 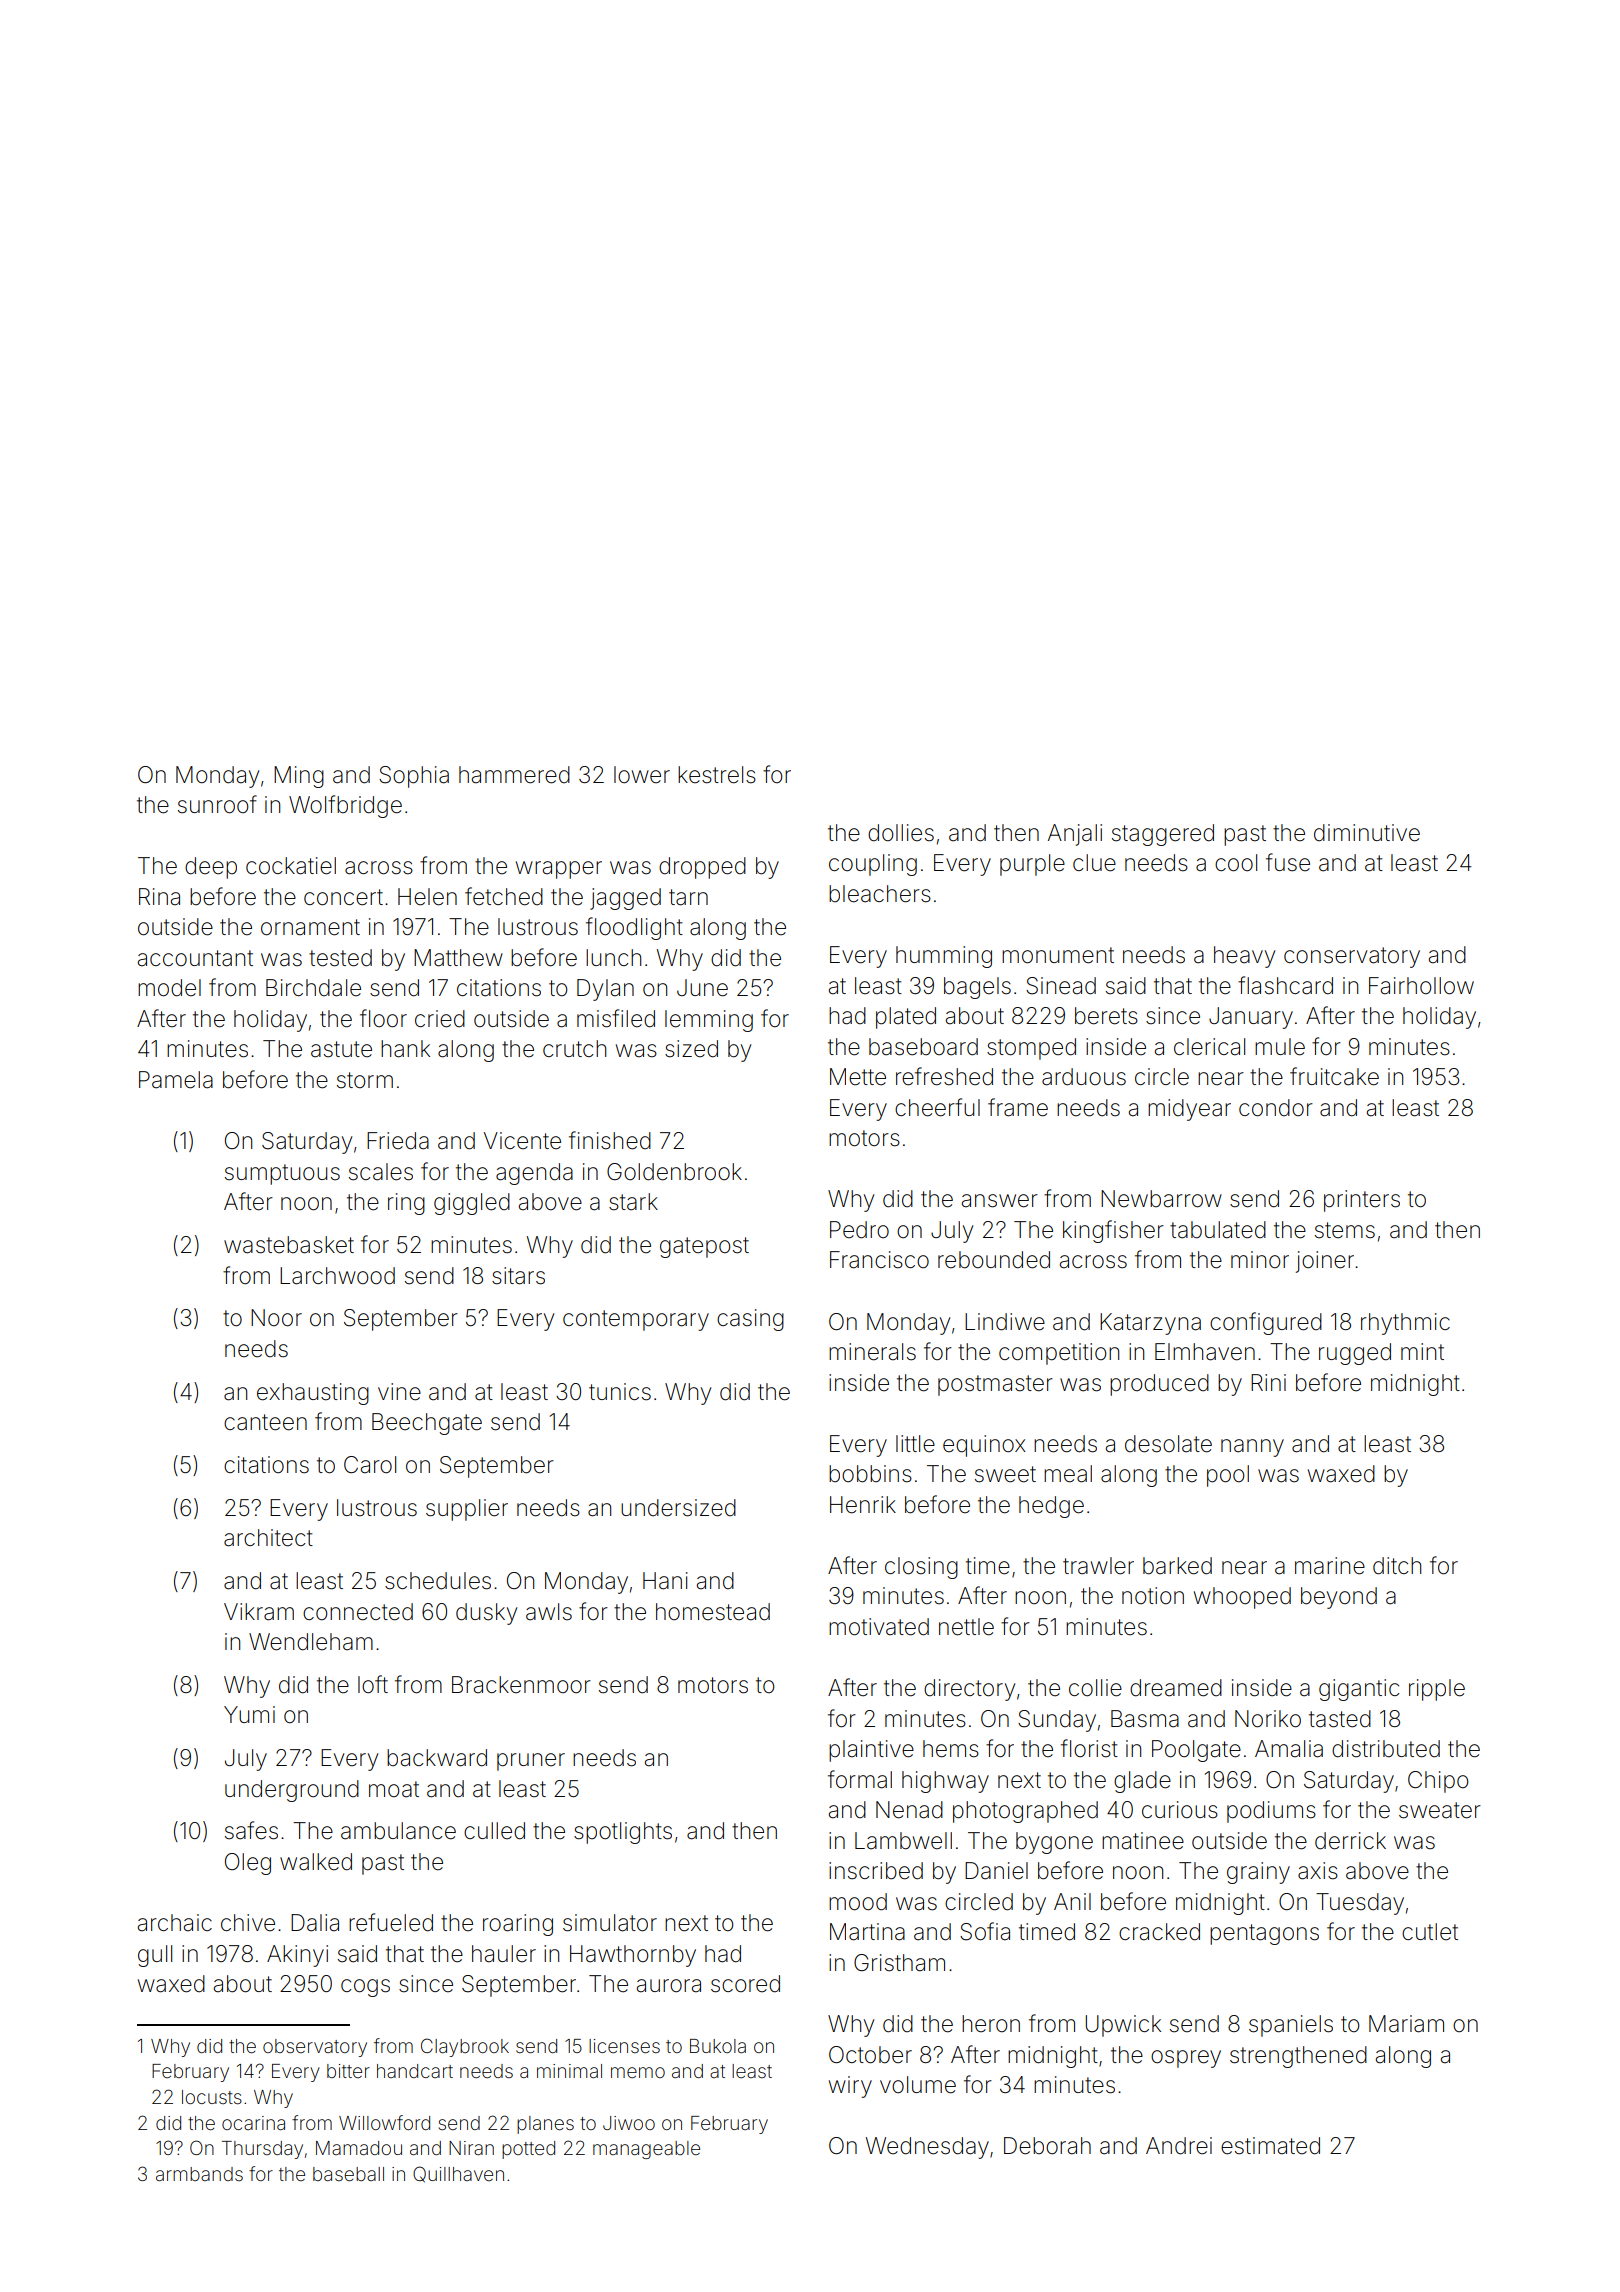 What do you see at coordinates (1437, 1690) in the screenshot?
I see `ripple` at bounding box center [1437, 1690].
